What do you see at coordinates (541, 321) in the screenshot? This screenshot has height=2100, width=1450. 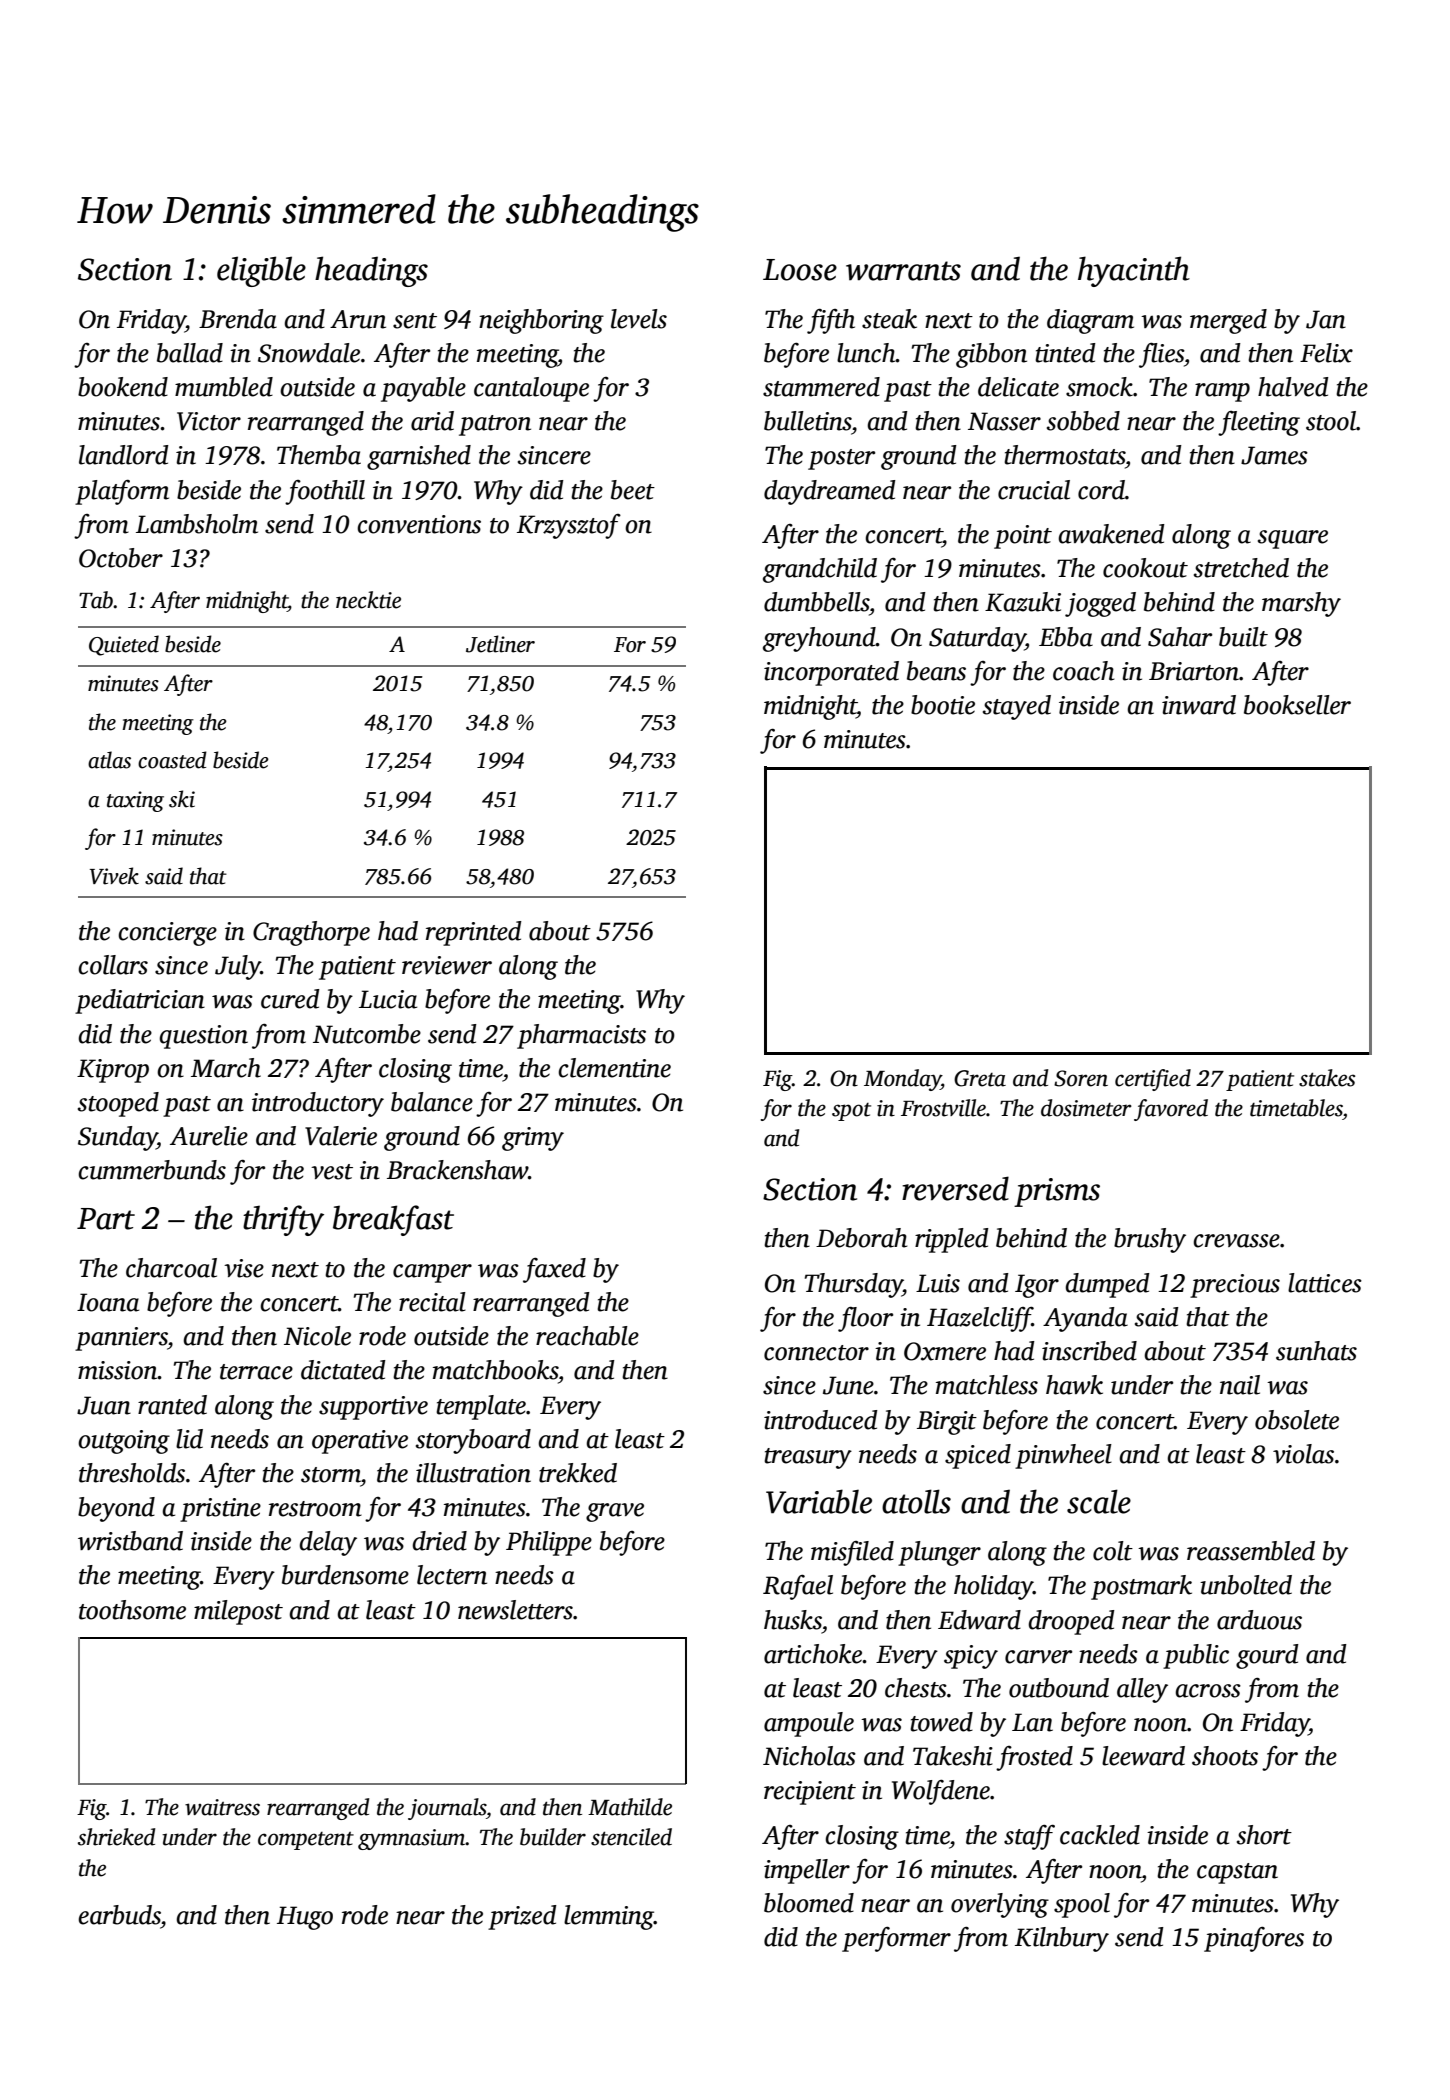 I see `neighboring` at bounding box center [541, 321].
